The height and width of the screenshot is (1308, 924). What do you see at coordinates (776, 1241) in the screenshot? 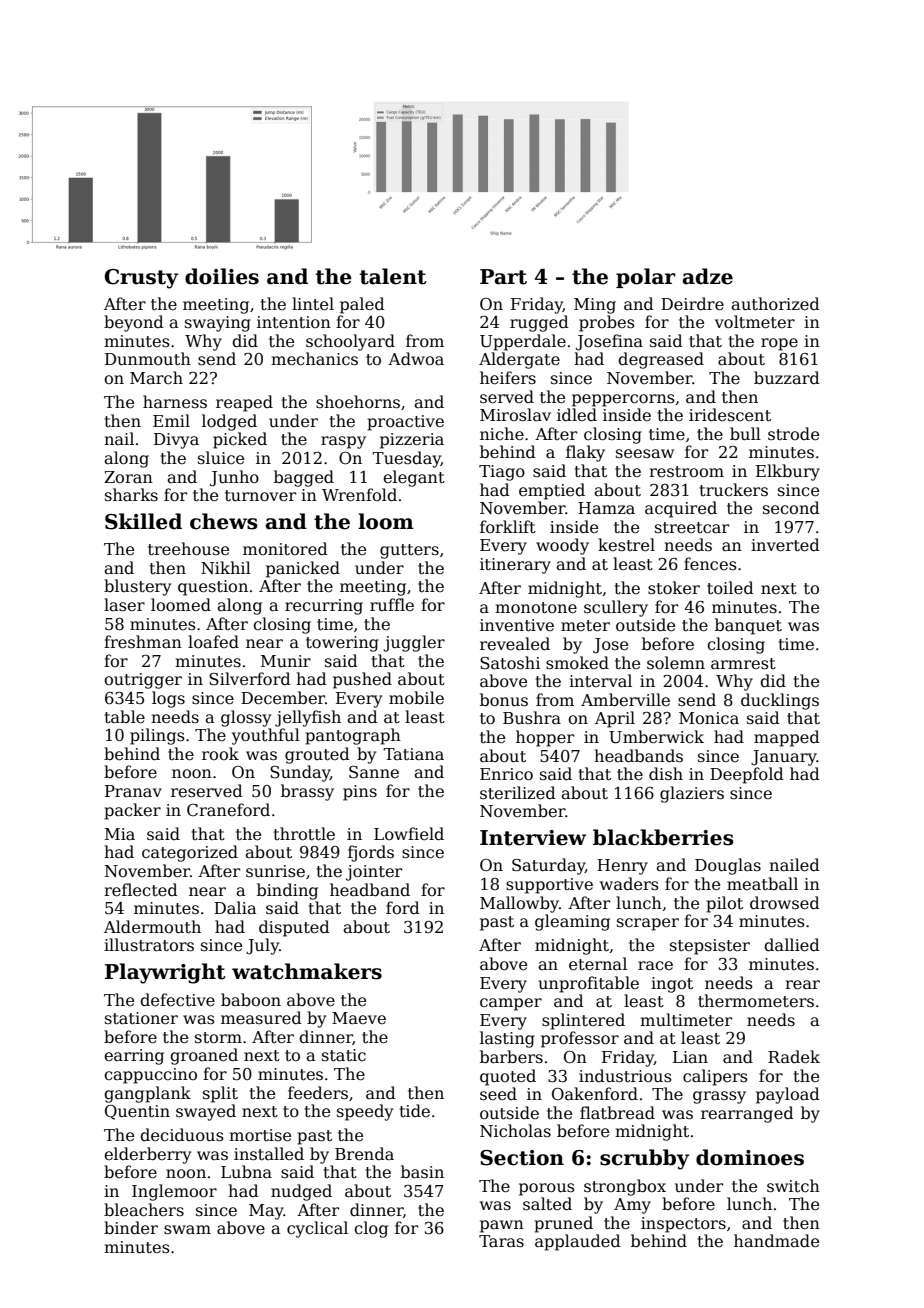
I see `handmade` at bounding box center [776, 1241].
